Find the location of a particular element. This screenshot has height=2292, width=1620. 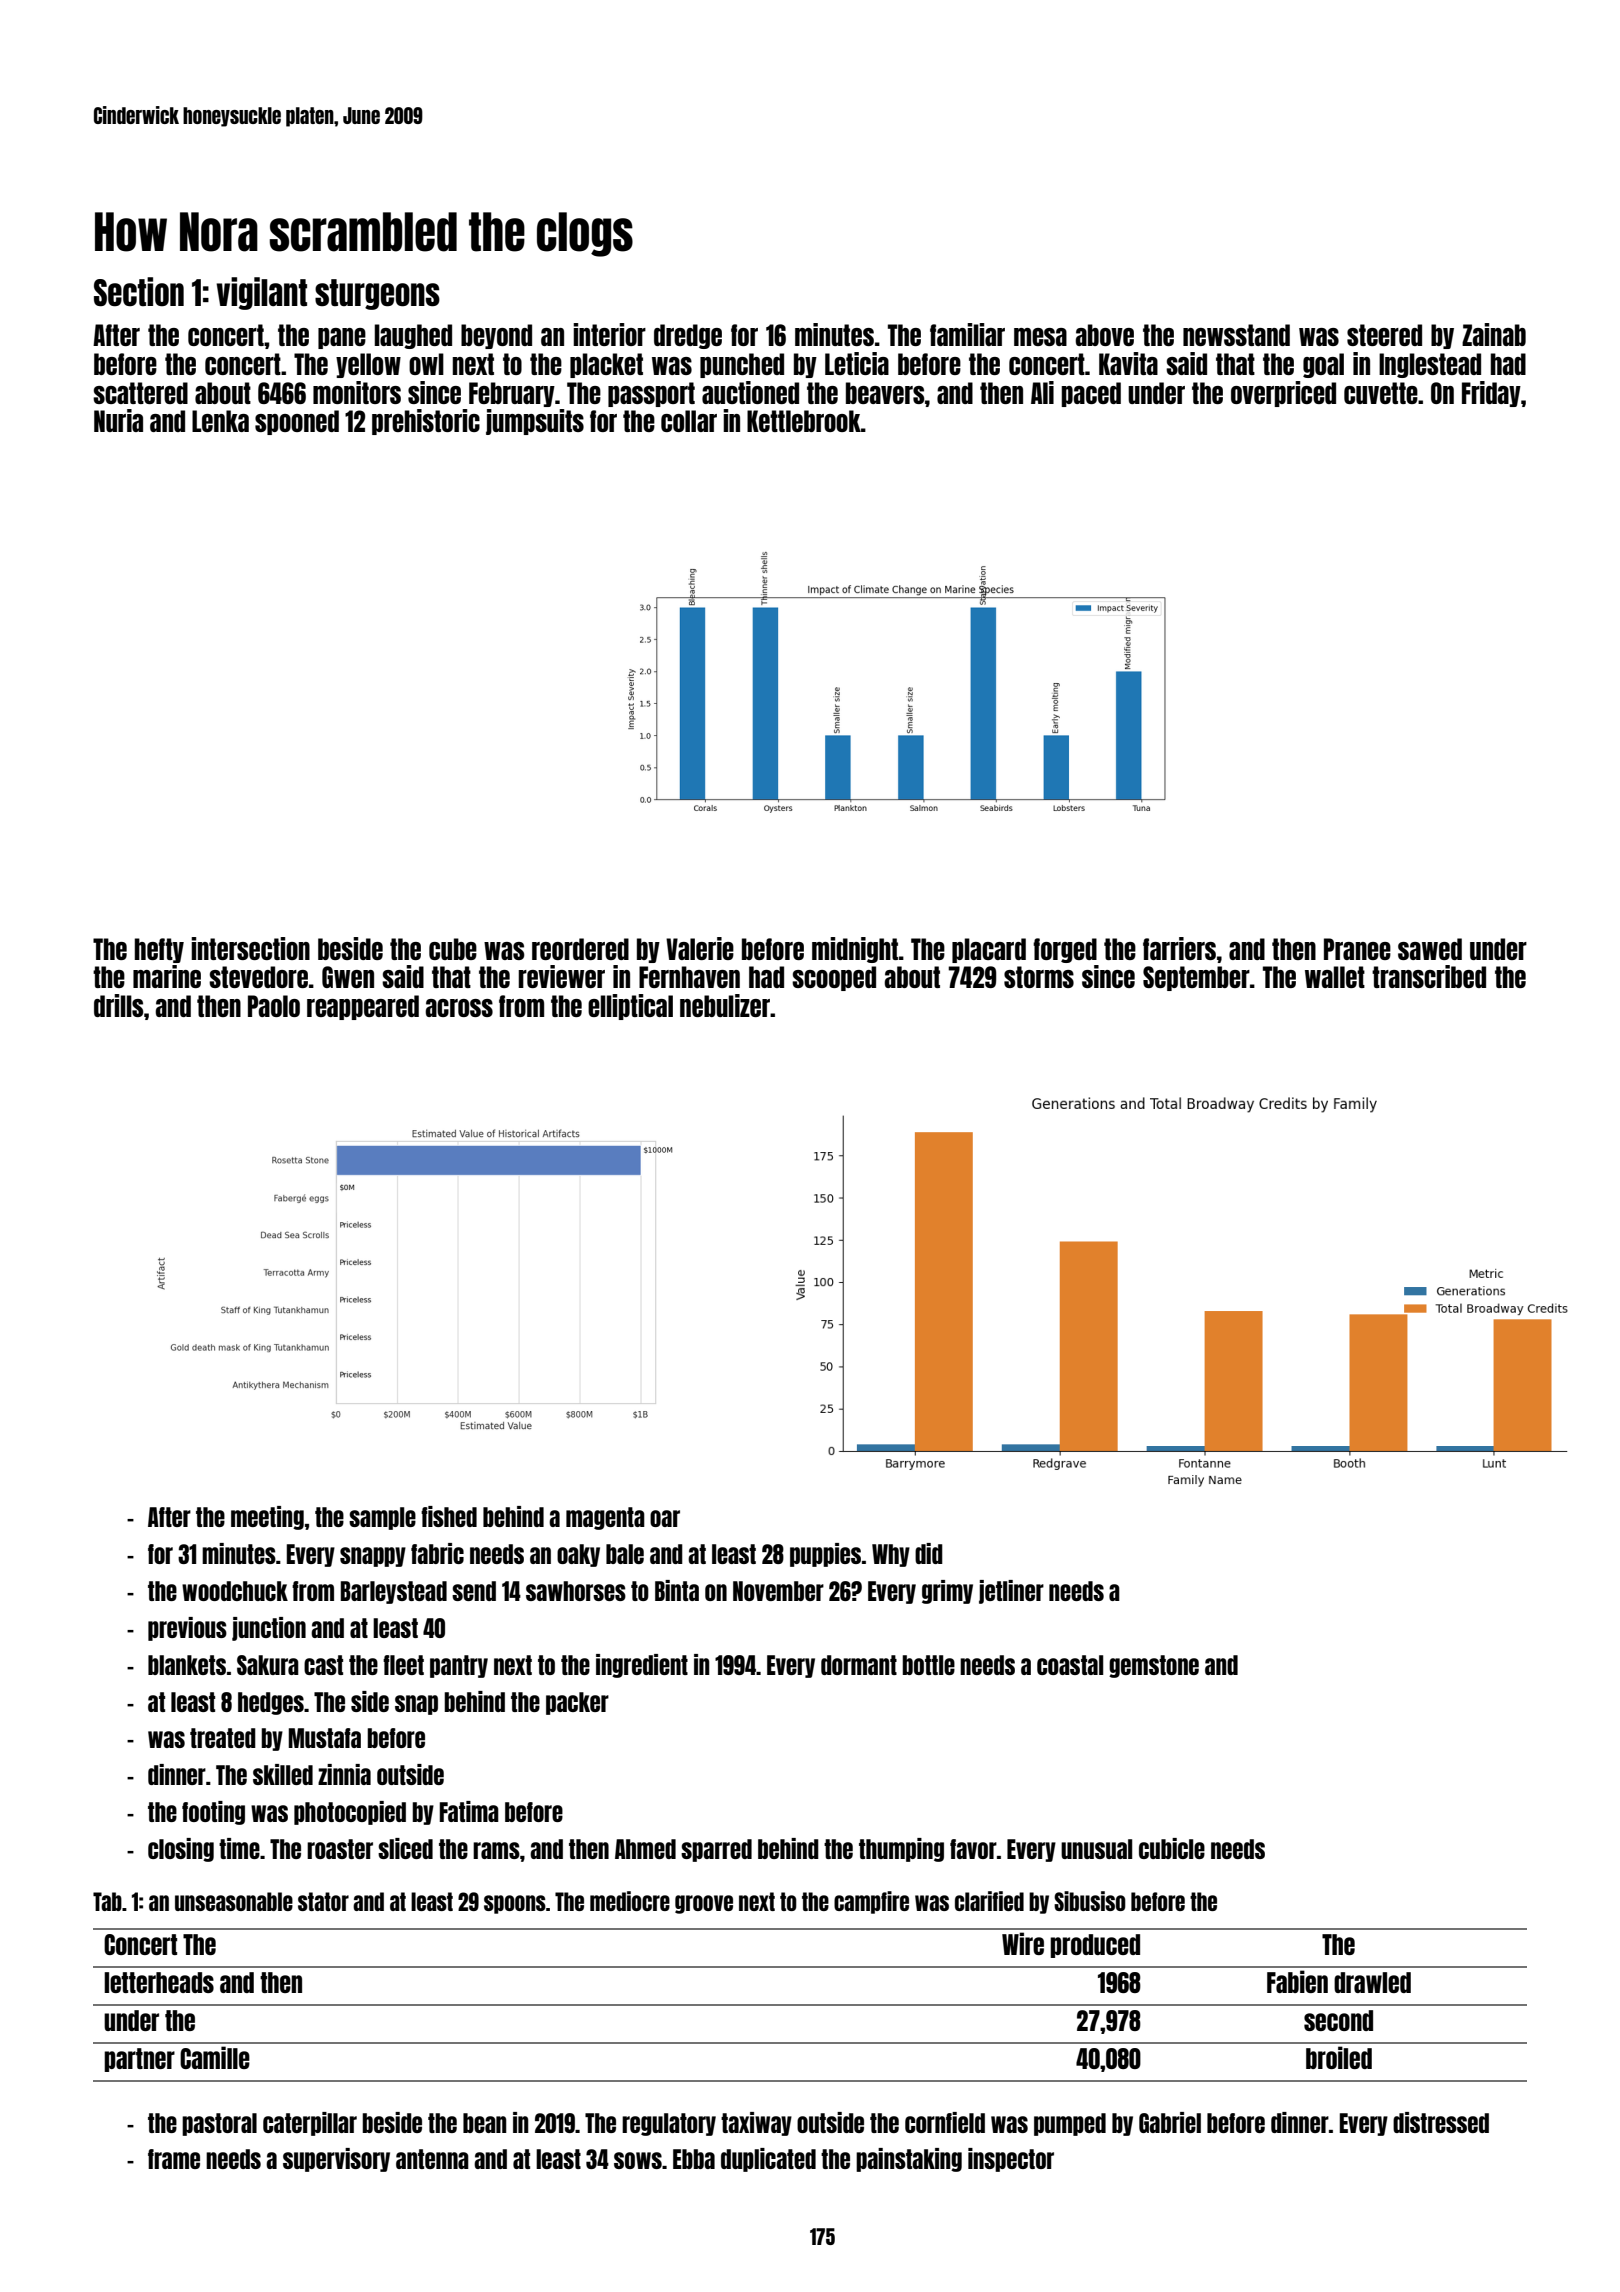

spooned is located at coordinates (297, 422).
